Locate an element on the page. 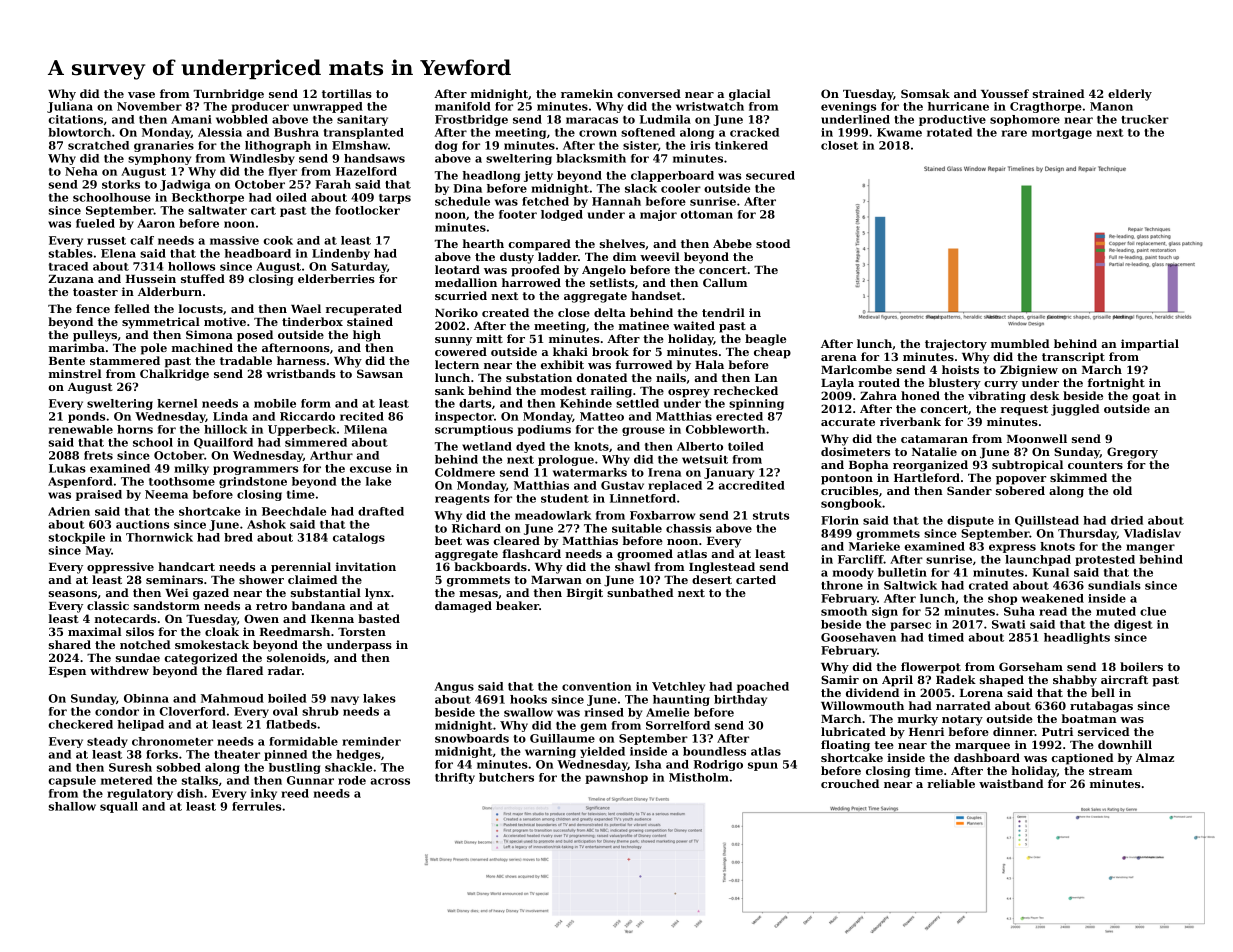 This page has height=952, width=1233. Bente is located at coordinates (67, 361).
